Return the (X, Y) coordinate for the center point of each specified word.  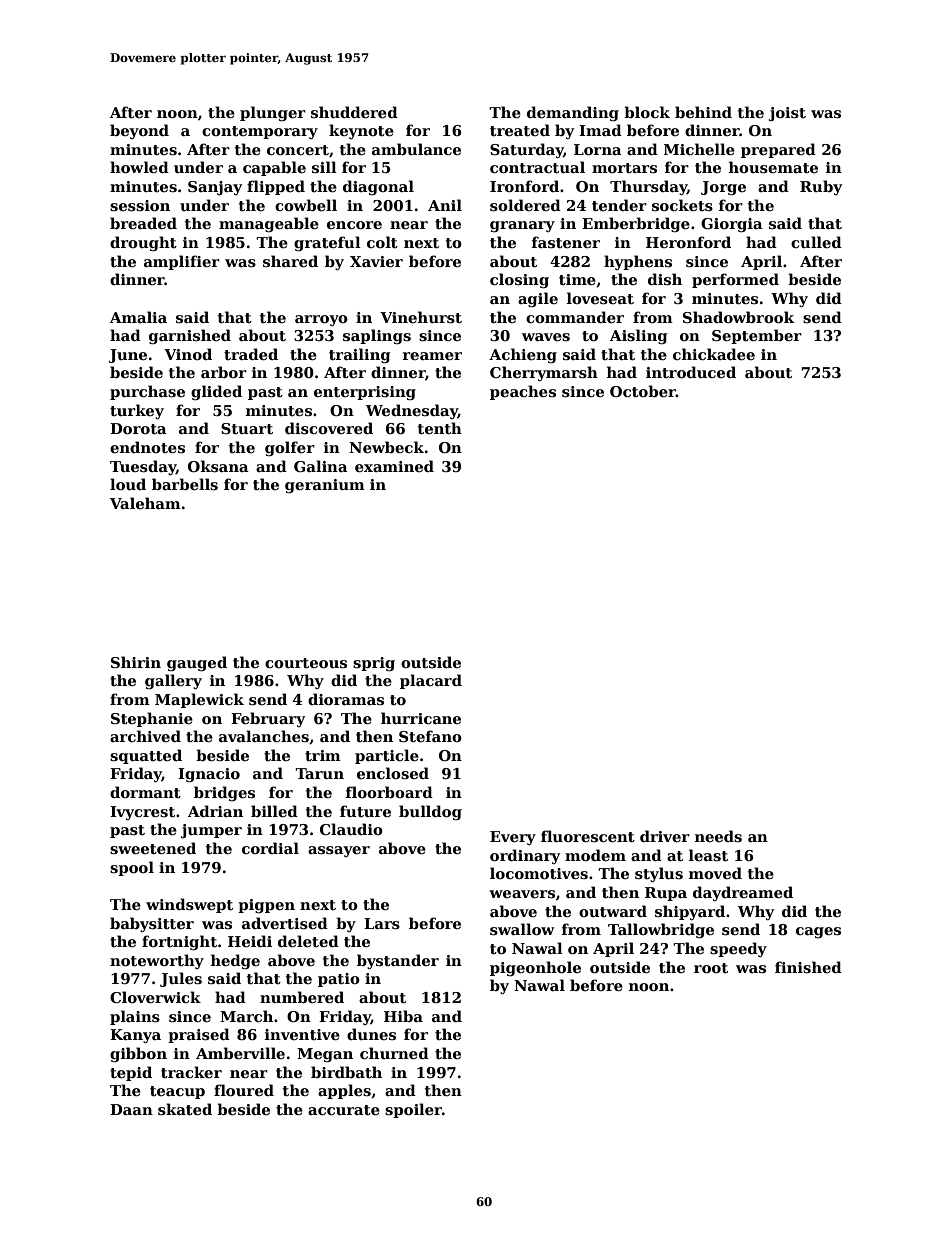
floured (244, 1090)
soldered (525, 205)
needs (718, 836)
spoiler (413, 1110)
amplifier (182, 262)
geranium (325, 486)
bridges (224, 793)
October (643, 391)
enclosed (393, 773)
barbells (185, 484)
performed (735, 280)
